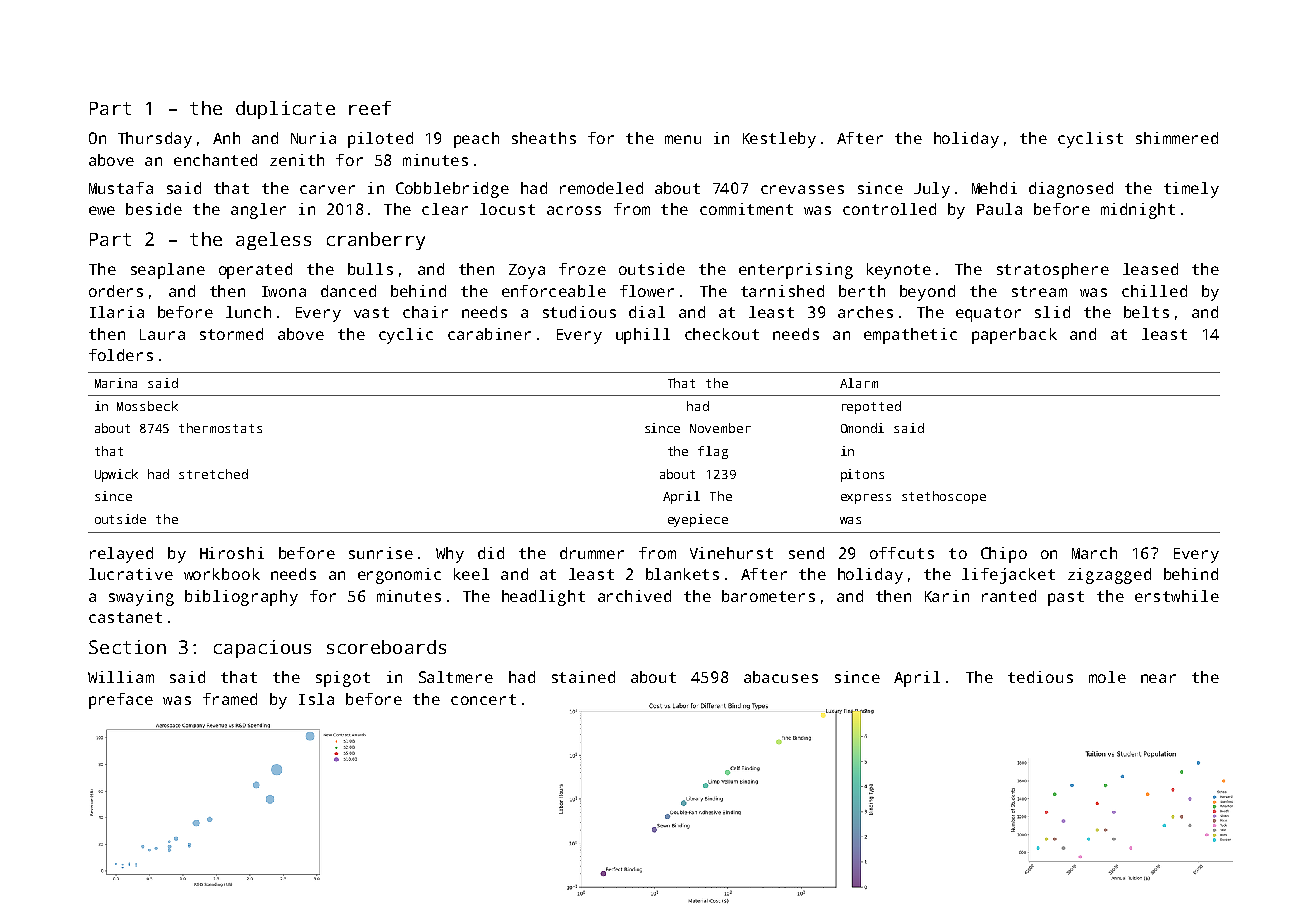 The width and height of the page is (1308, 924). I want to click on cyclist, so click(1090, 140).
